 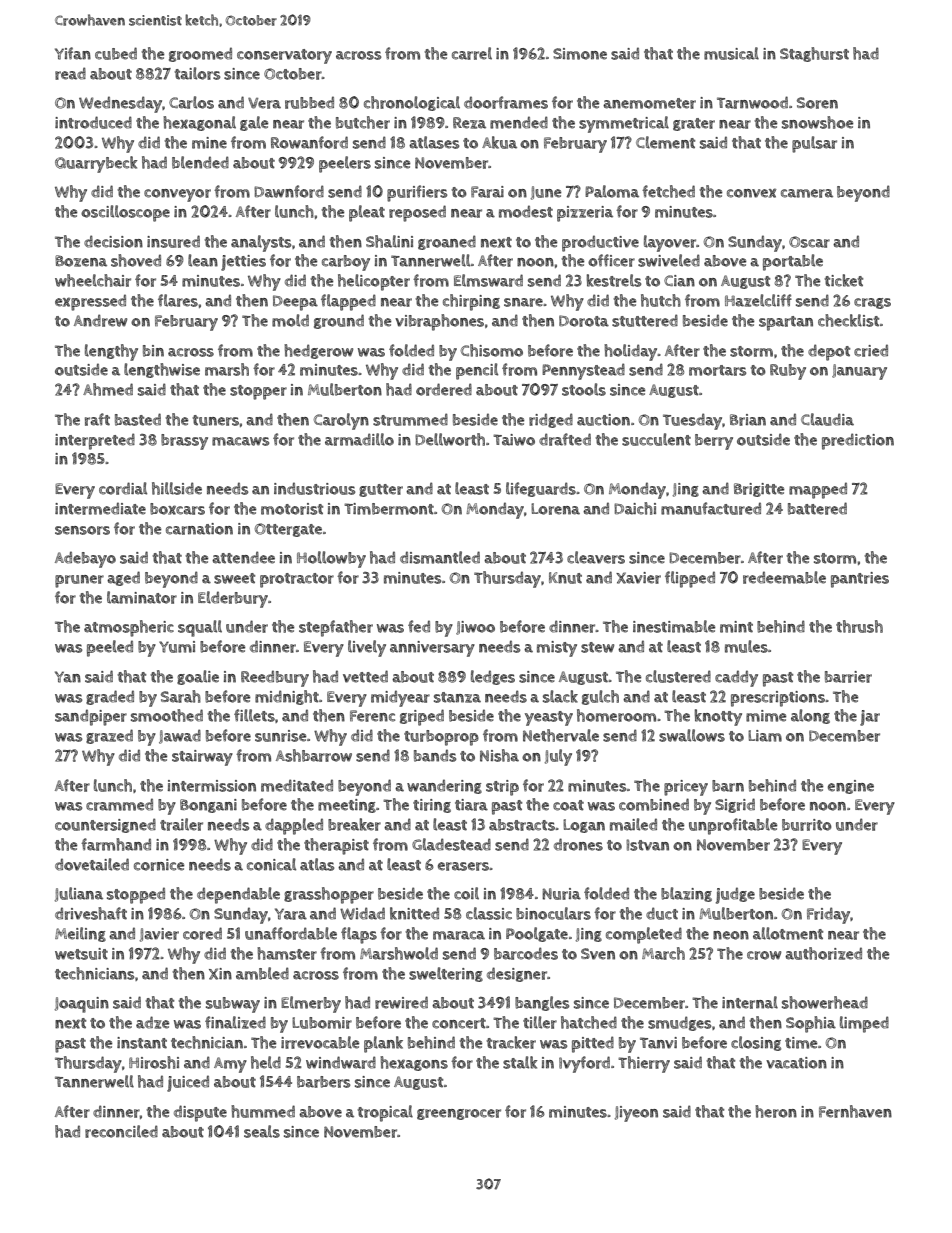 What do you see at coordinates (109, 736) in the document?
I see `grazed` at bounding box center [109, 736].
